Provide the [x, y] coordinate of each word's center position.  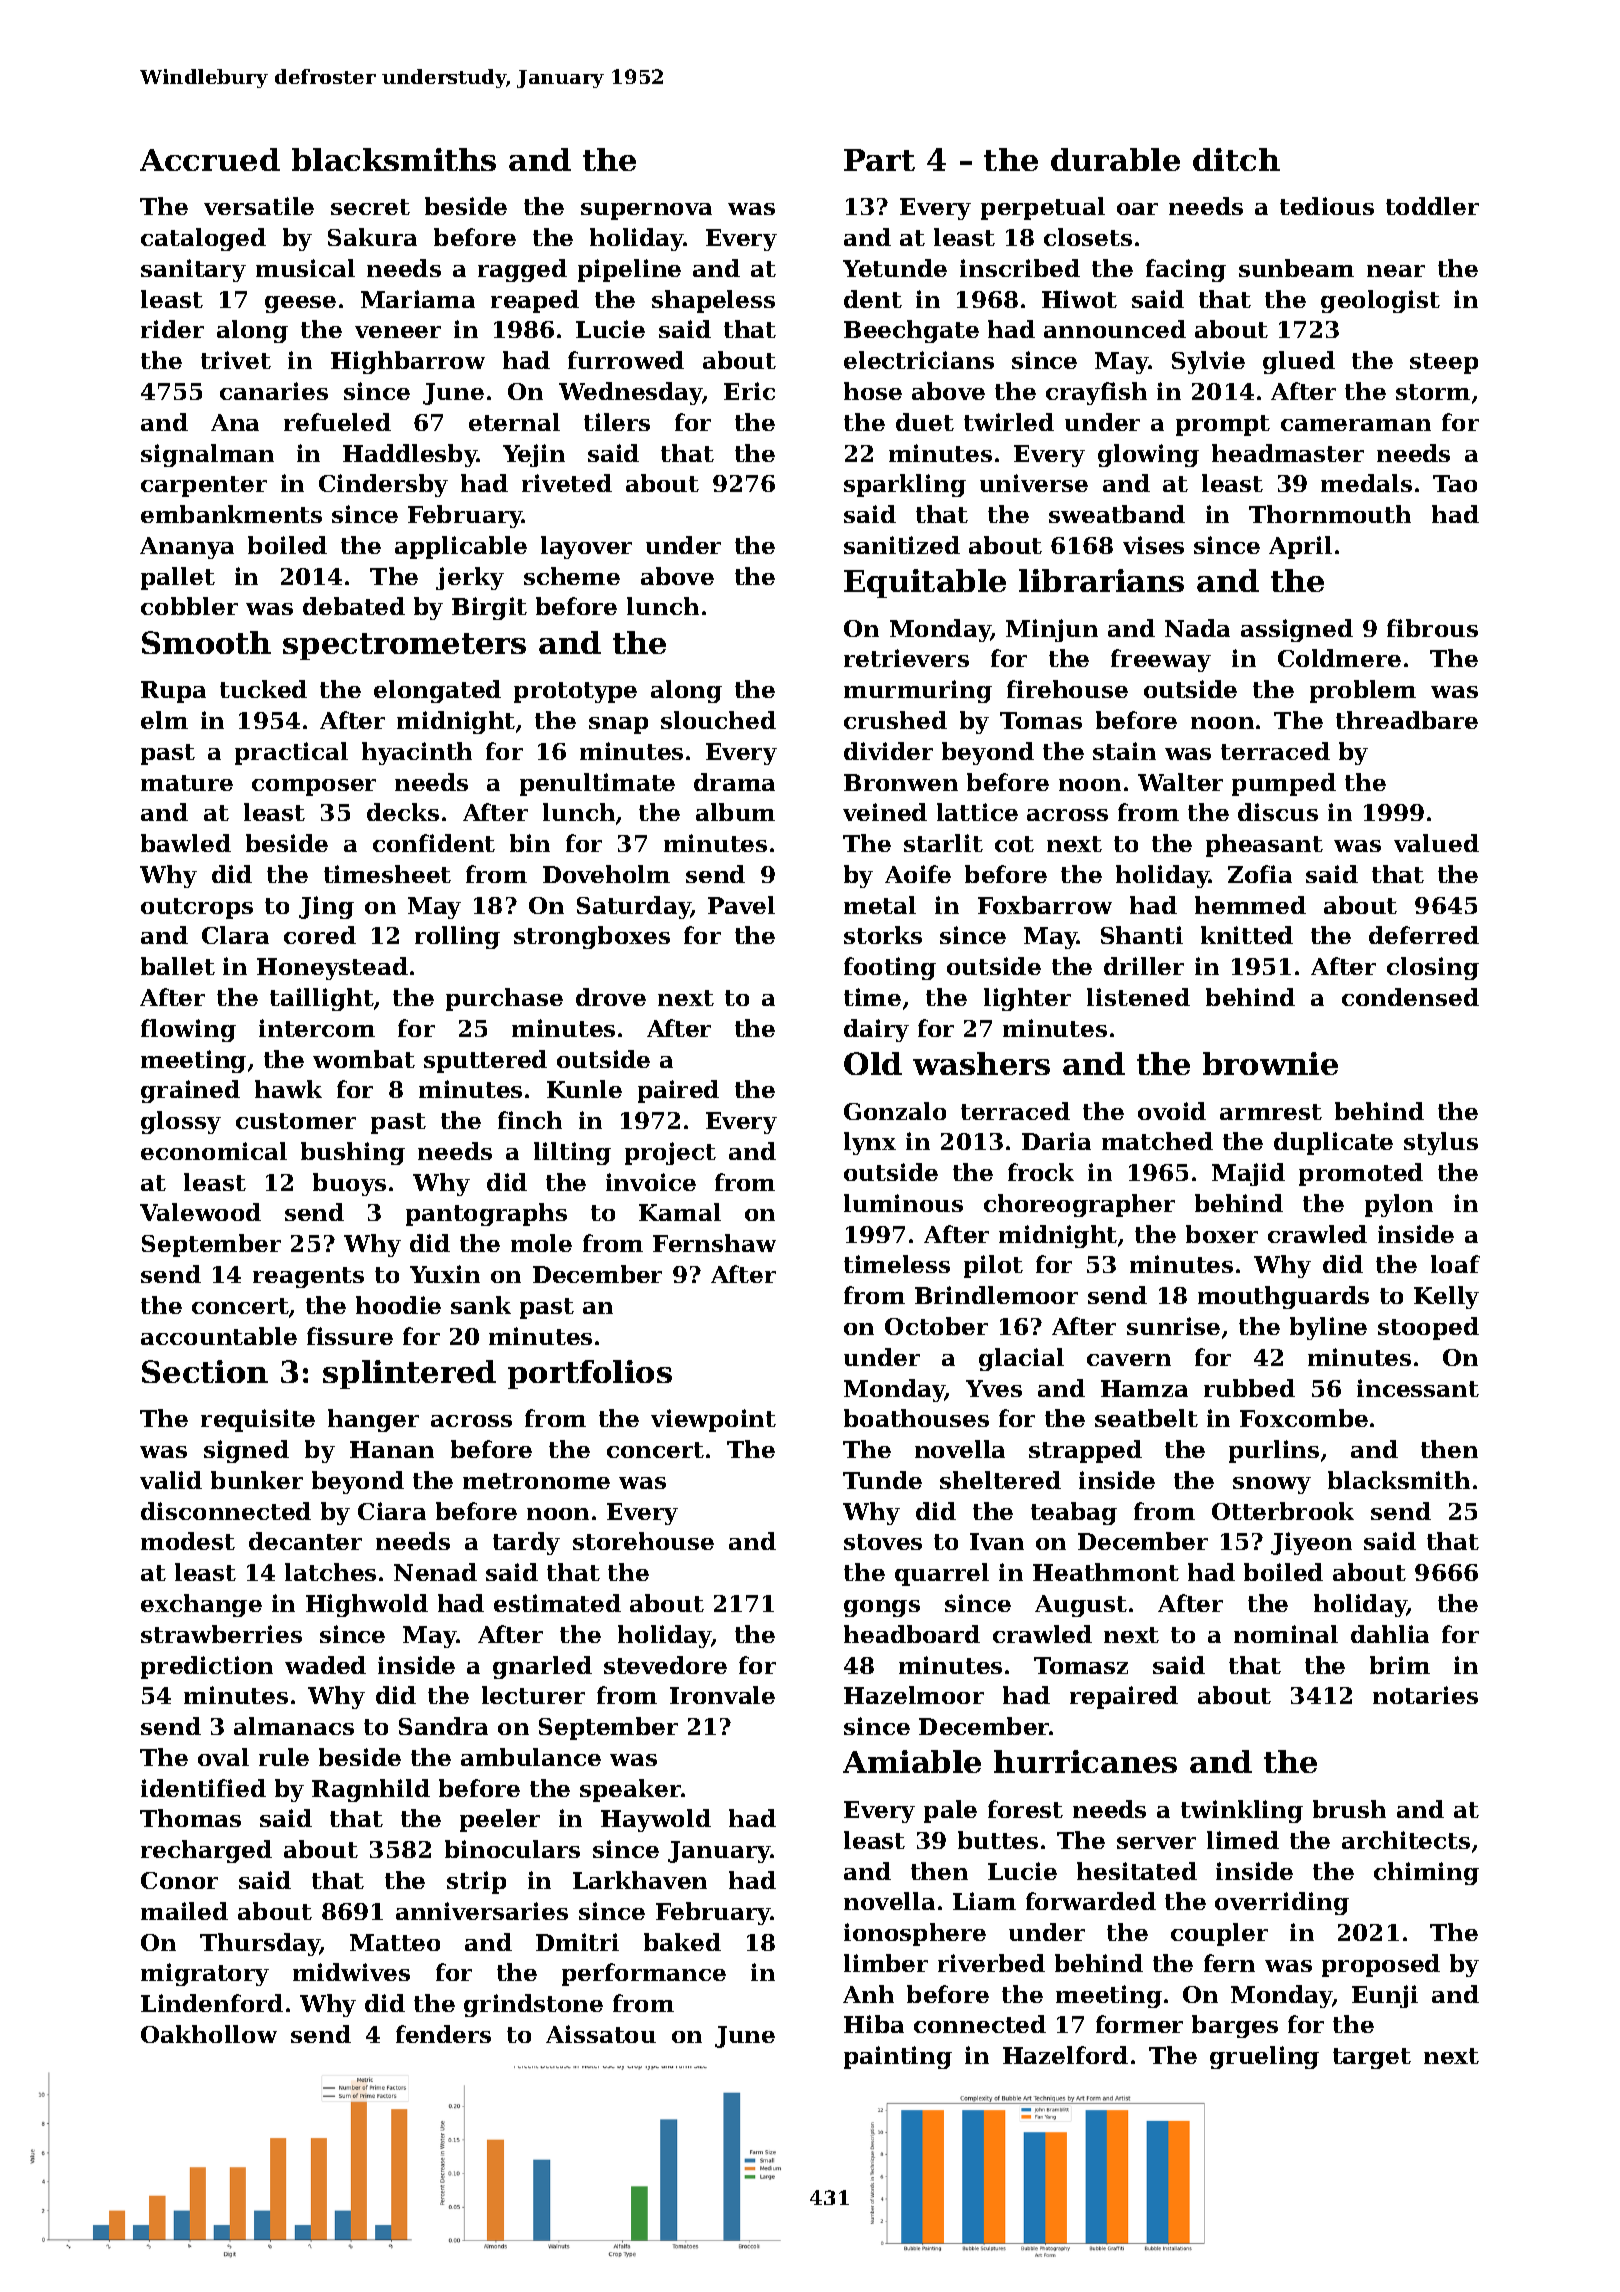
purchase [504, 999]
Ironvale [722, 1695]
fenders [443, 2034]
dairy [876, 1030]
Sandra [443, 1726]
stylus [1441, 1143]
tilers [617, 422]
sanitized [902, 545]
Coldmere [1339, 658]
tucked [263, 689]
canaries [274, 391]
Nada [1197, 628]
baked [682, 1942]
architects [1406, 1840]
